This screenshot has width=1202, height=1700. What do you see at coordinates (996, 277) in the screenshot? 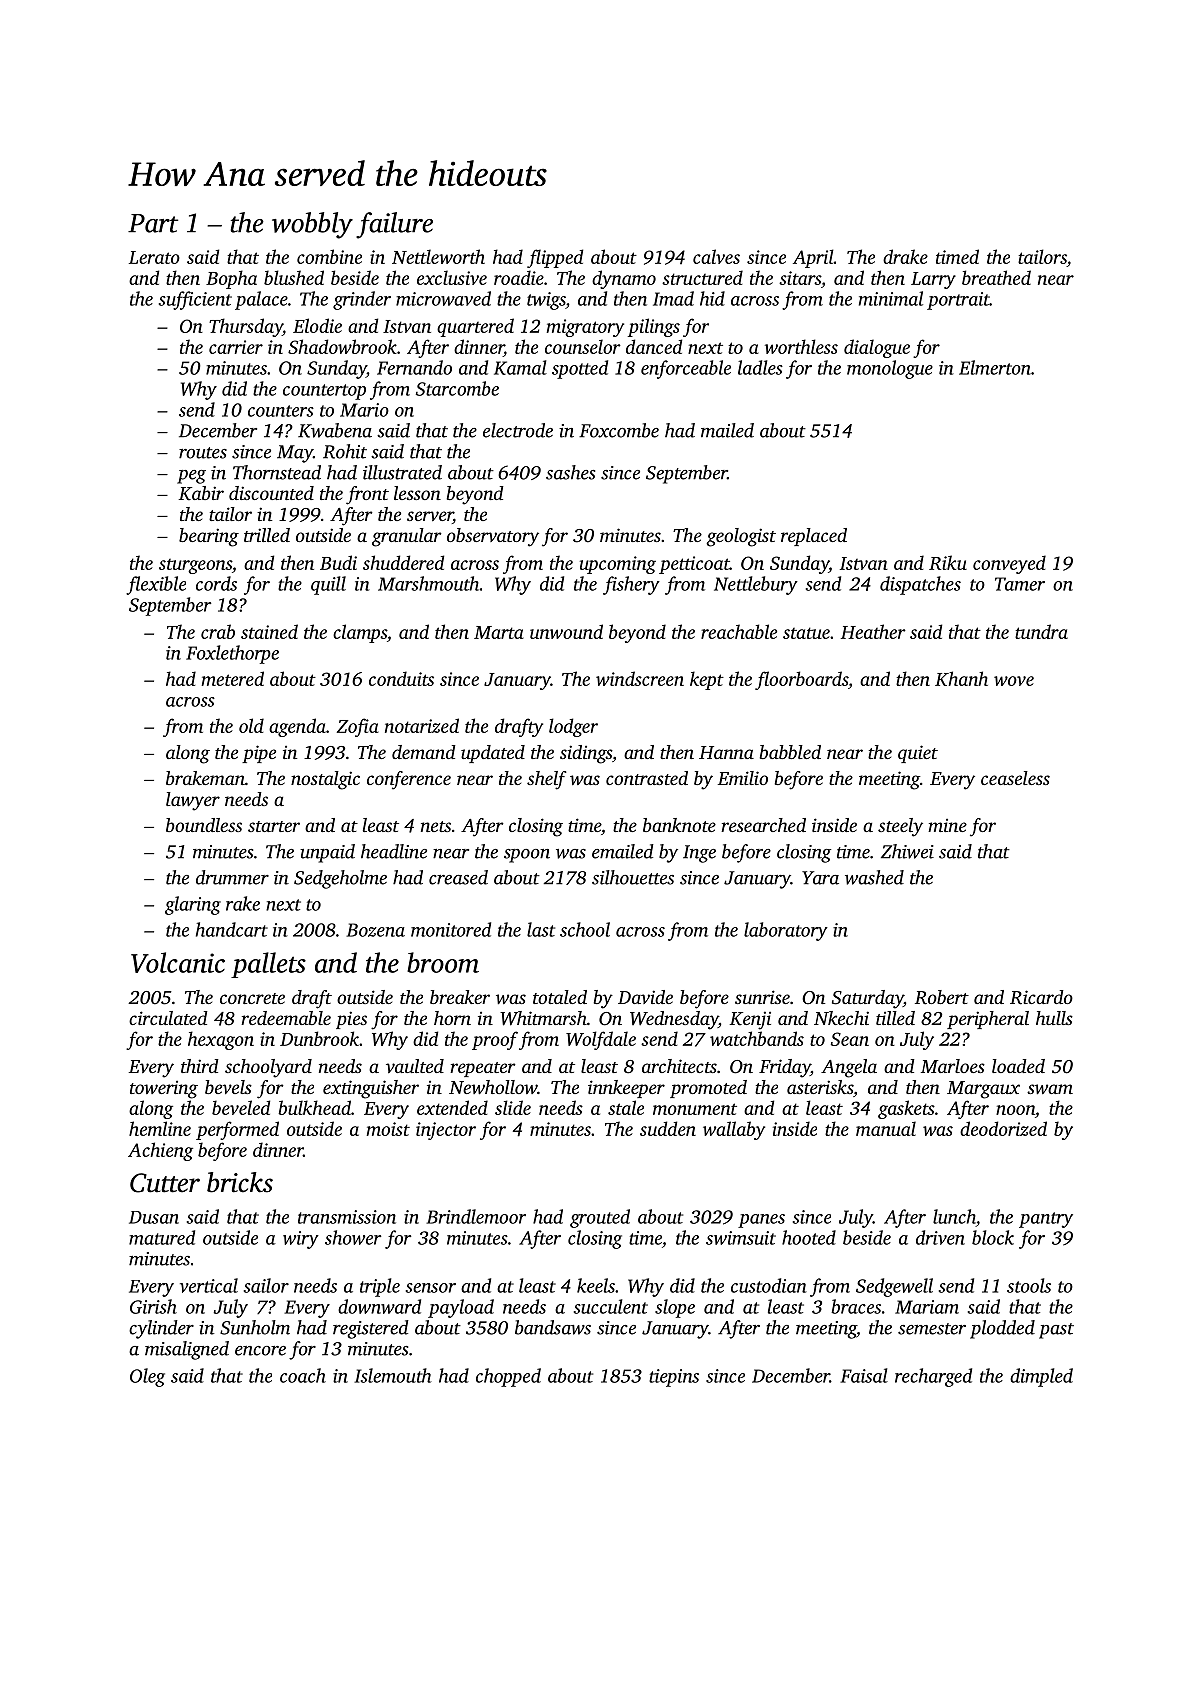
I see `breathed` at bounding box center [996, 277].
